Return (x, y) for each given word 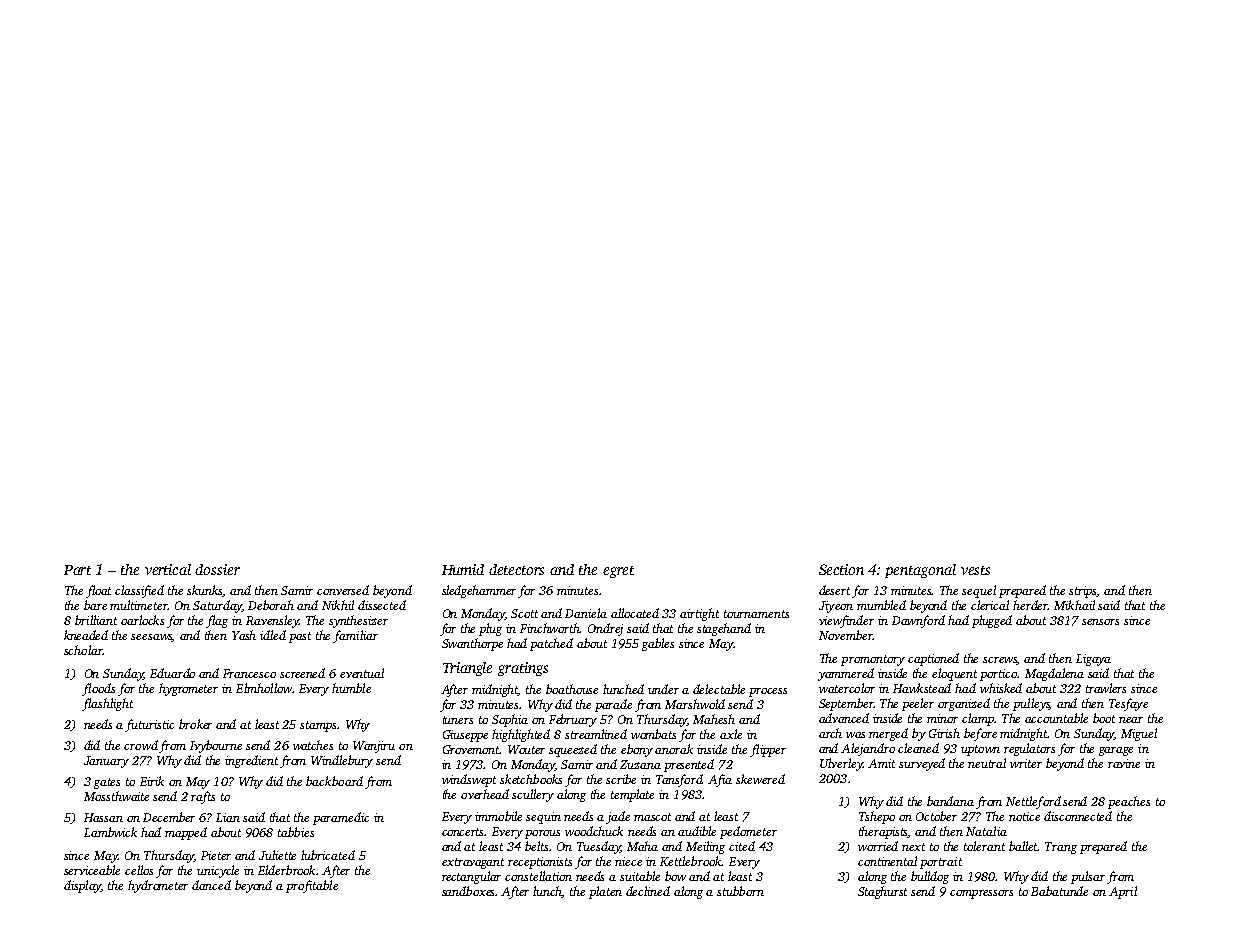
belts (537, 846)
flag (217, 621)
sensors (1100, 622)
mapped (186, 833)
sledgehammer (479, 591)
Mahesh (714, 719)
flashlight (107, 704)
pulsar (1088, 877)
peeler (918, 704)
